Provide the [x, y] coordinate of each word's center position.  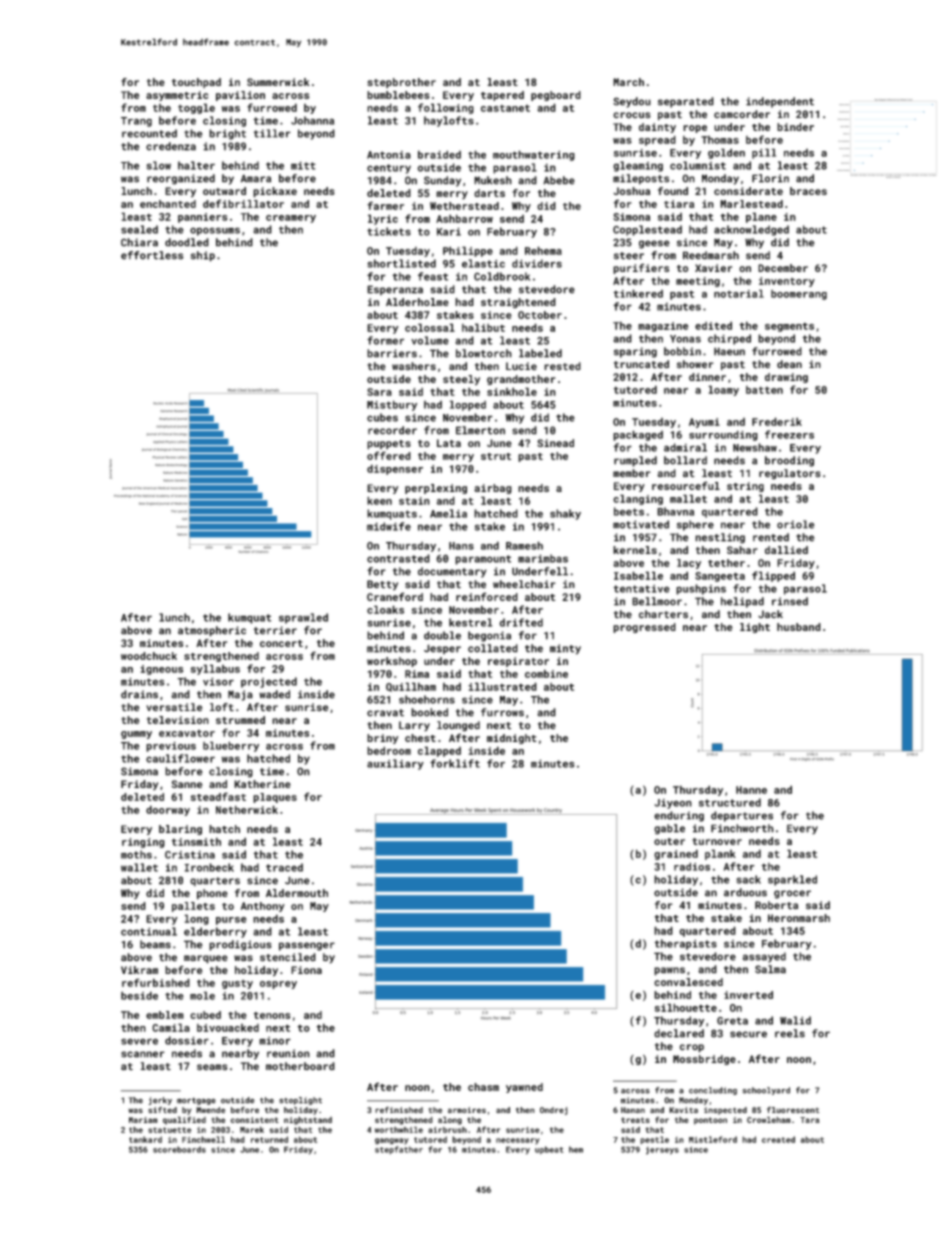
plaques [275, 798]
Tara [809, 1120]
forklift [455, 763]
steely [461, 380]
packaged [638, 435]
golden [726, 153]
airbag [493, 489]
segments [789, 327]
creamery [291, 219]
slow [158, 165]
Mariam [143, 1120]
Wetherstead [464, 206]
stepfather [399, 1150]
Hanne [751, 790]
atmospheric [212, 631]
